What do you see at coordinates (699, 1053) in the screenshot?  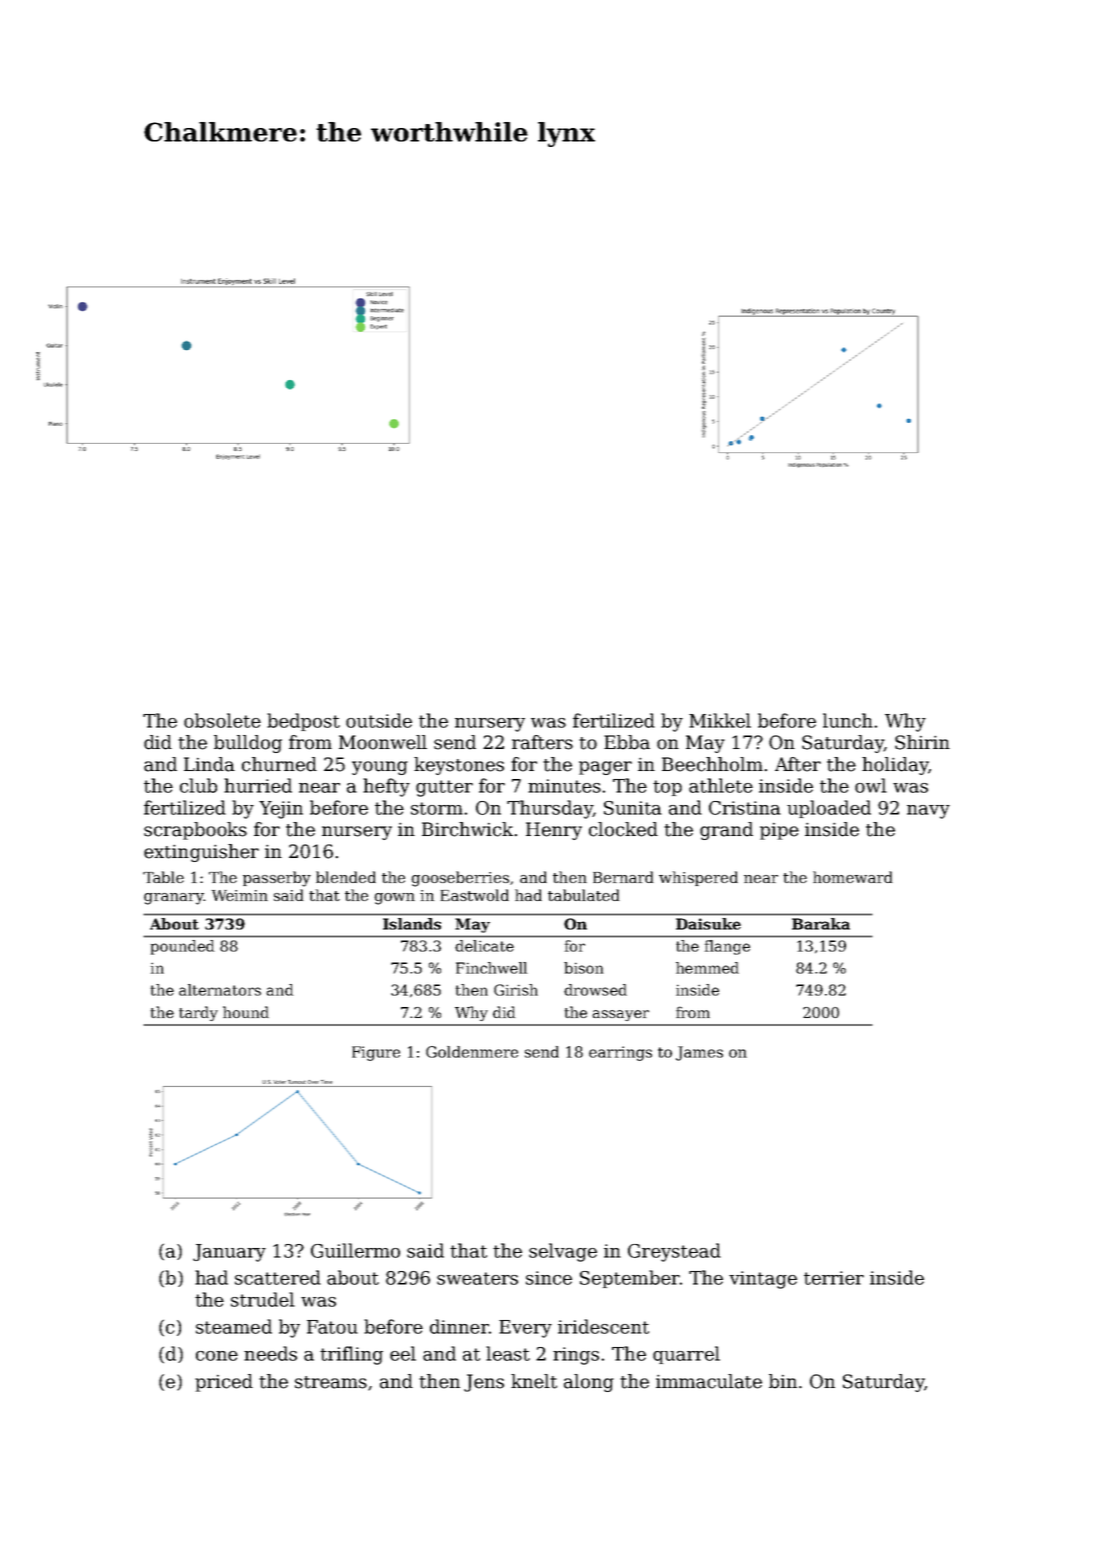 I see `James` at bounding box center [699, 1053].
